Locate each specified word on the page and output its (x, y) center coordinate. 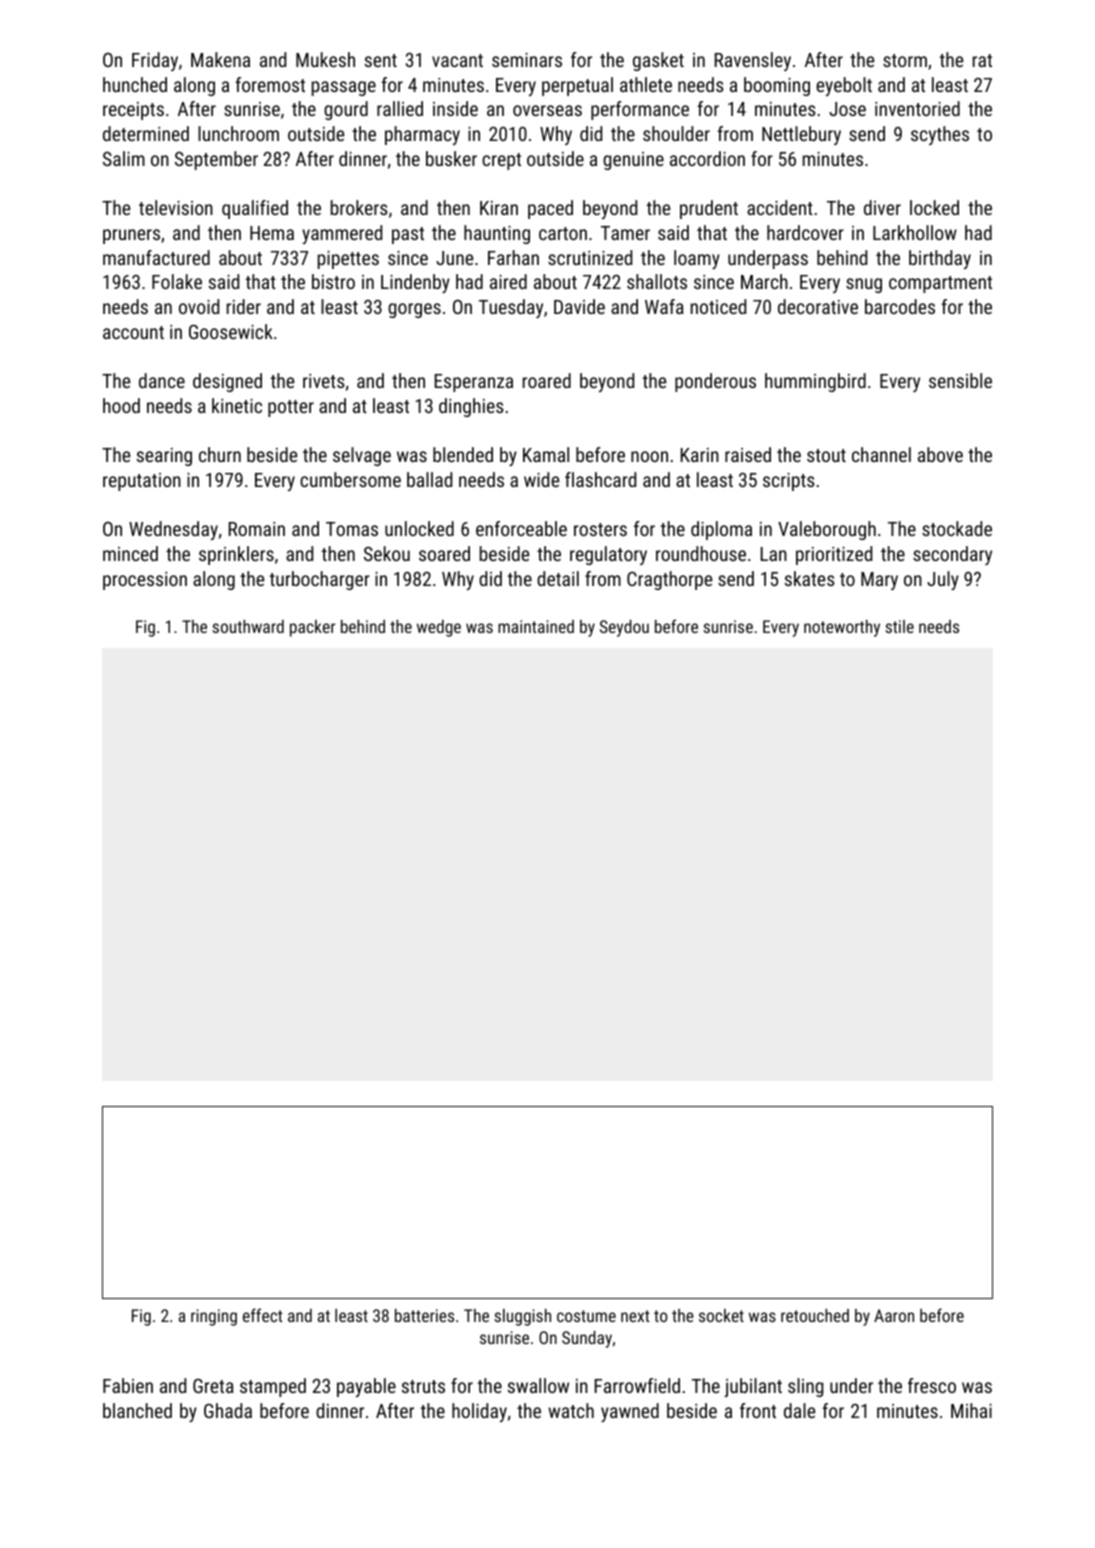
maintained (536, 626)
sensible (960, 380)
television (176, 207)
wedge (439, 628)
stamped (273, 1387)
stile (899, 626)
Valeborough (827, 530)
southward (248, 626)
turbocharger (319, 580)
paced (550, 209)
